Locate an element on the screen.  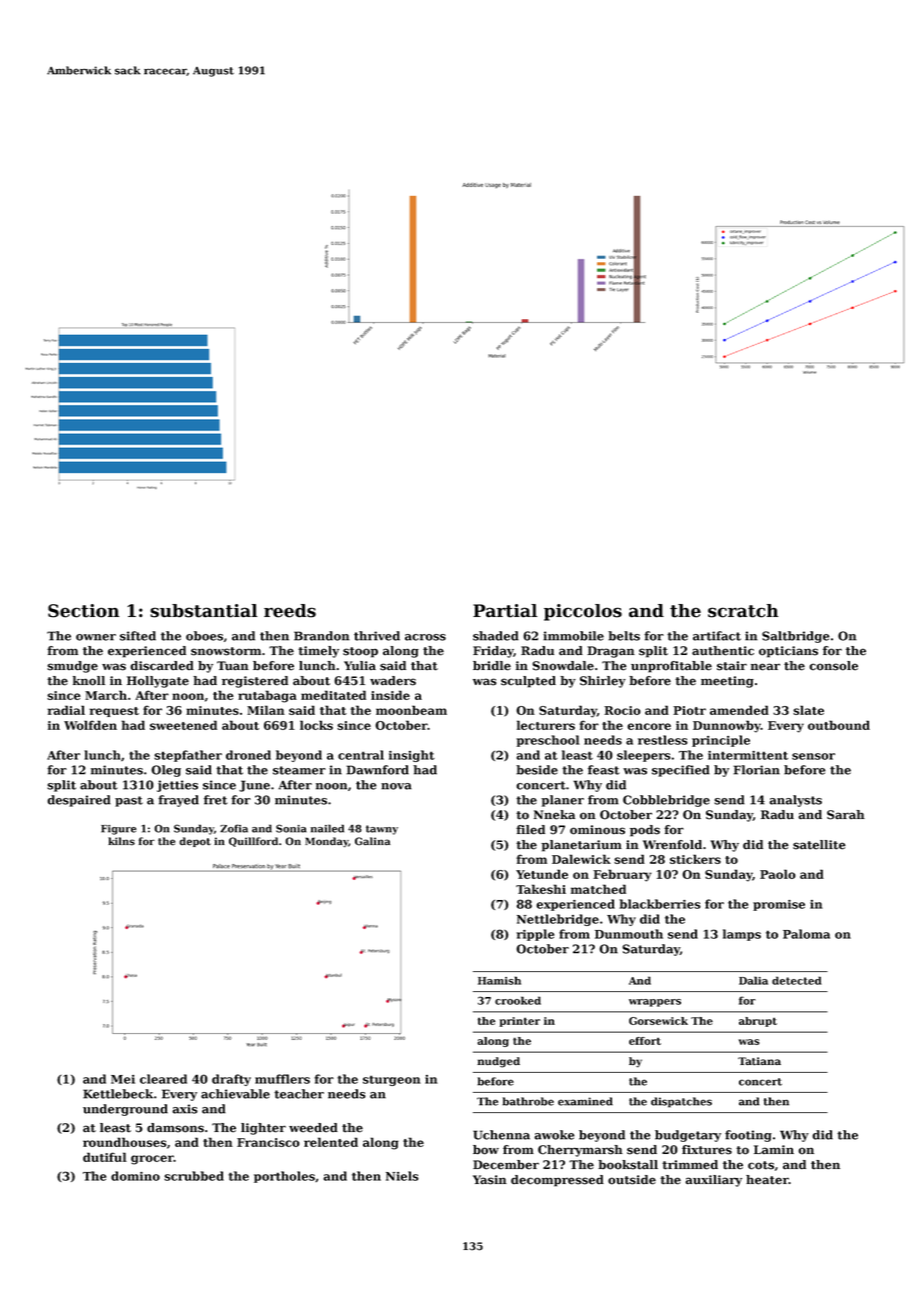
heater is located at coordinates (767, 1180).
